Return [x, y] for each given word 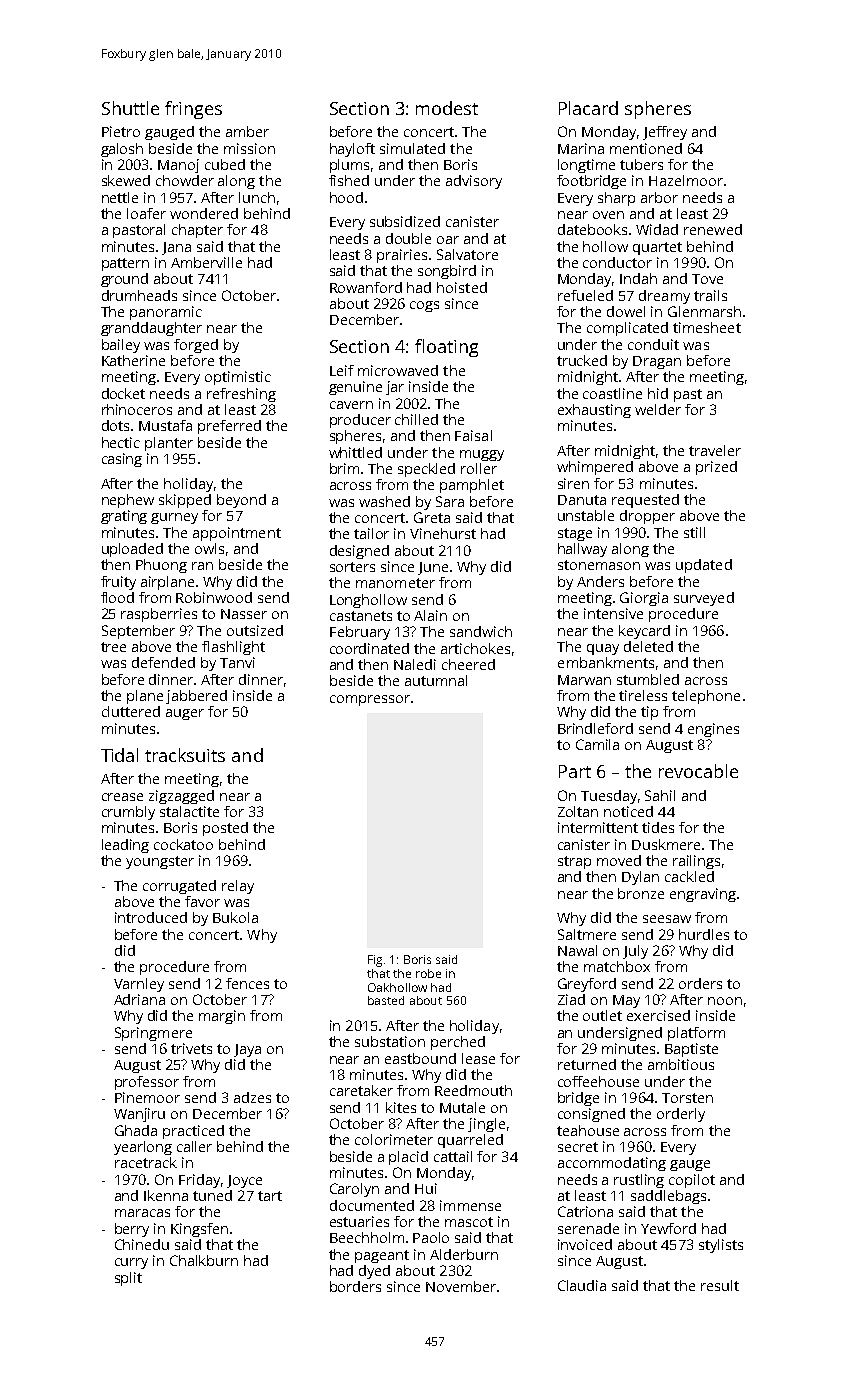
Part [575, 771]
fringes [193, 110]
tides [658, 827]
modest [447, 108]
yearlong [143, 1148]
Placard [588, 108]
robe [428, 973]
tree [113, 647]
